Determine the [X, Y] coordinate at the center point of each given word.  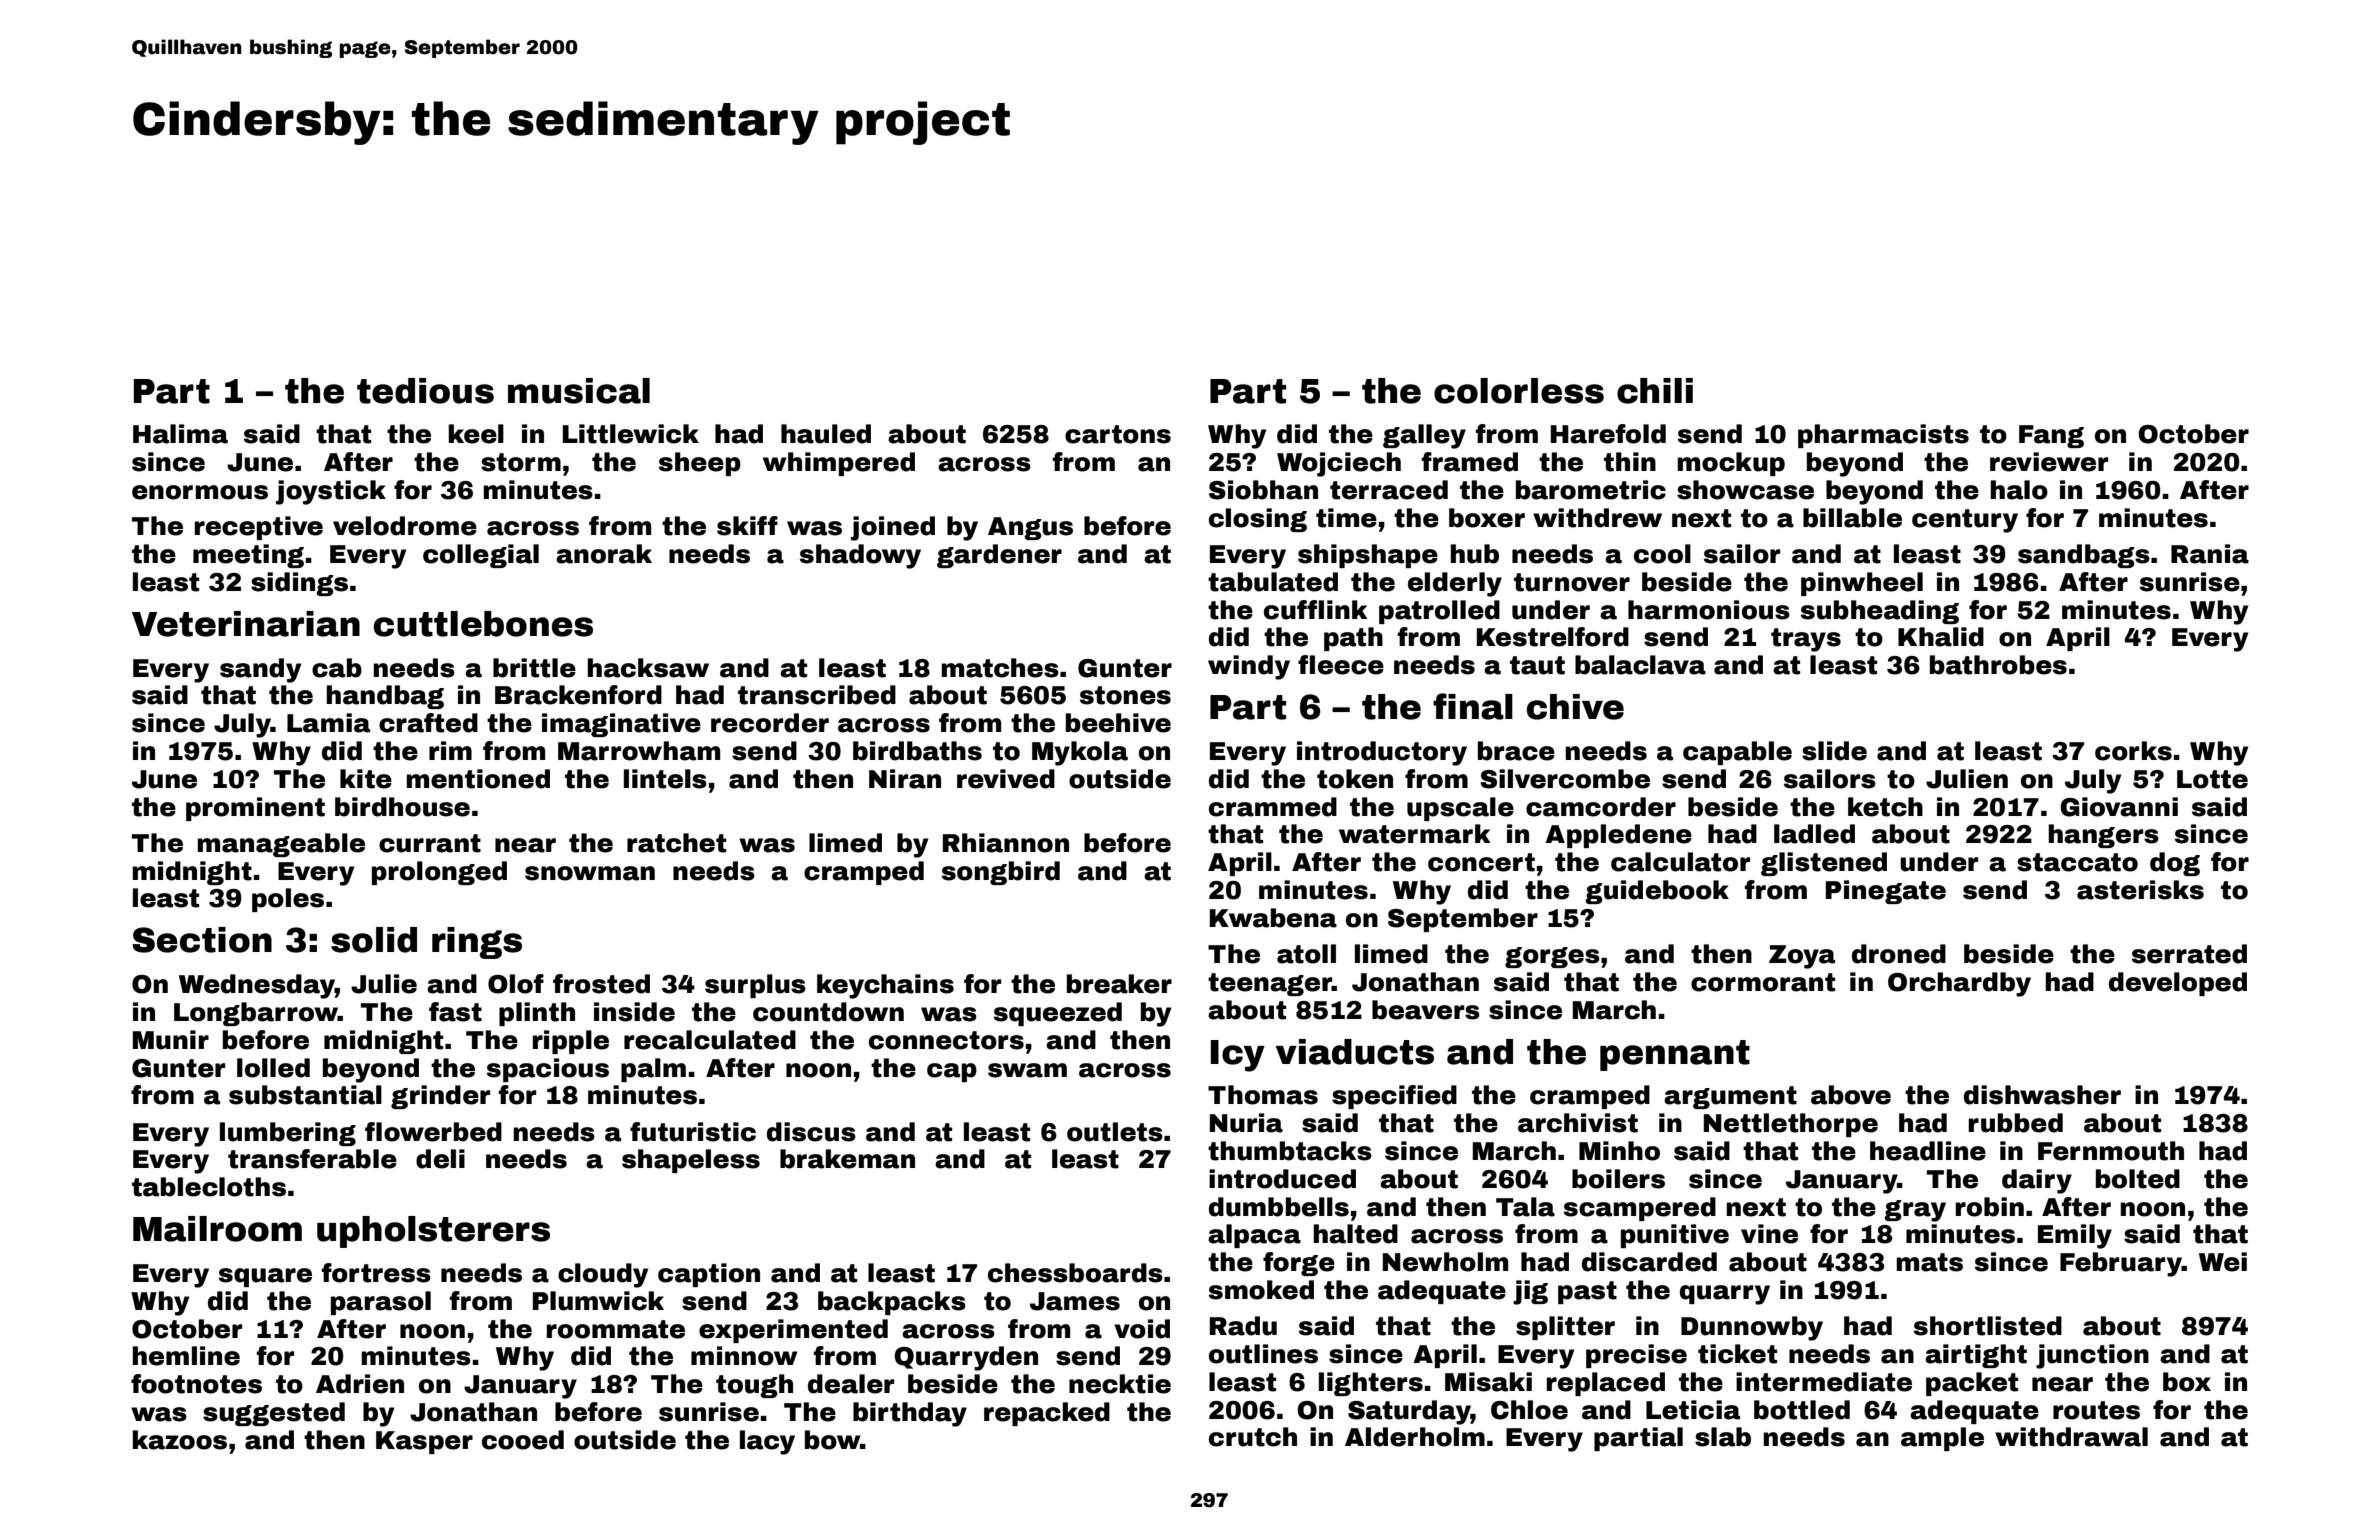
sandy [260, 670]
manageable [281, 845]
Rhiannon [1006, 843]
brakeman [847, 1159]
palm [653, 1070]
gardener [999, 556]
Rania [2210, 554]
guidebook [1657, 892]
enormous [200, 492]
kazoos [179, 1440]
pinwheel [1862, 584]
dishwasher [2042, 1095]
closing [1258, 520]
